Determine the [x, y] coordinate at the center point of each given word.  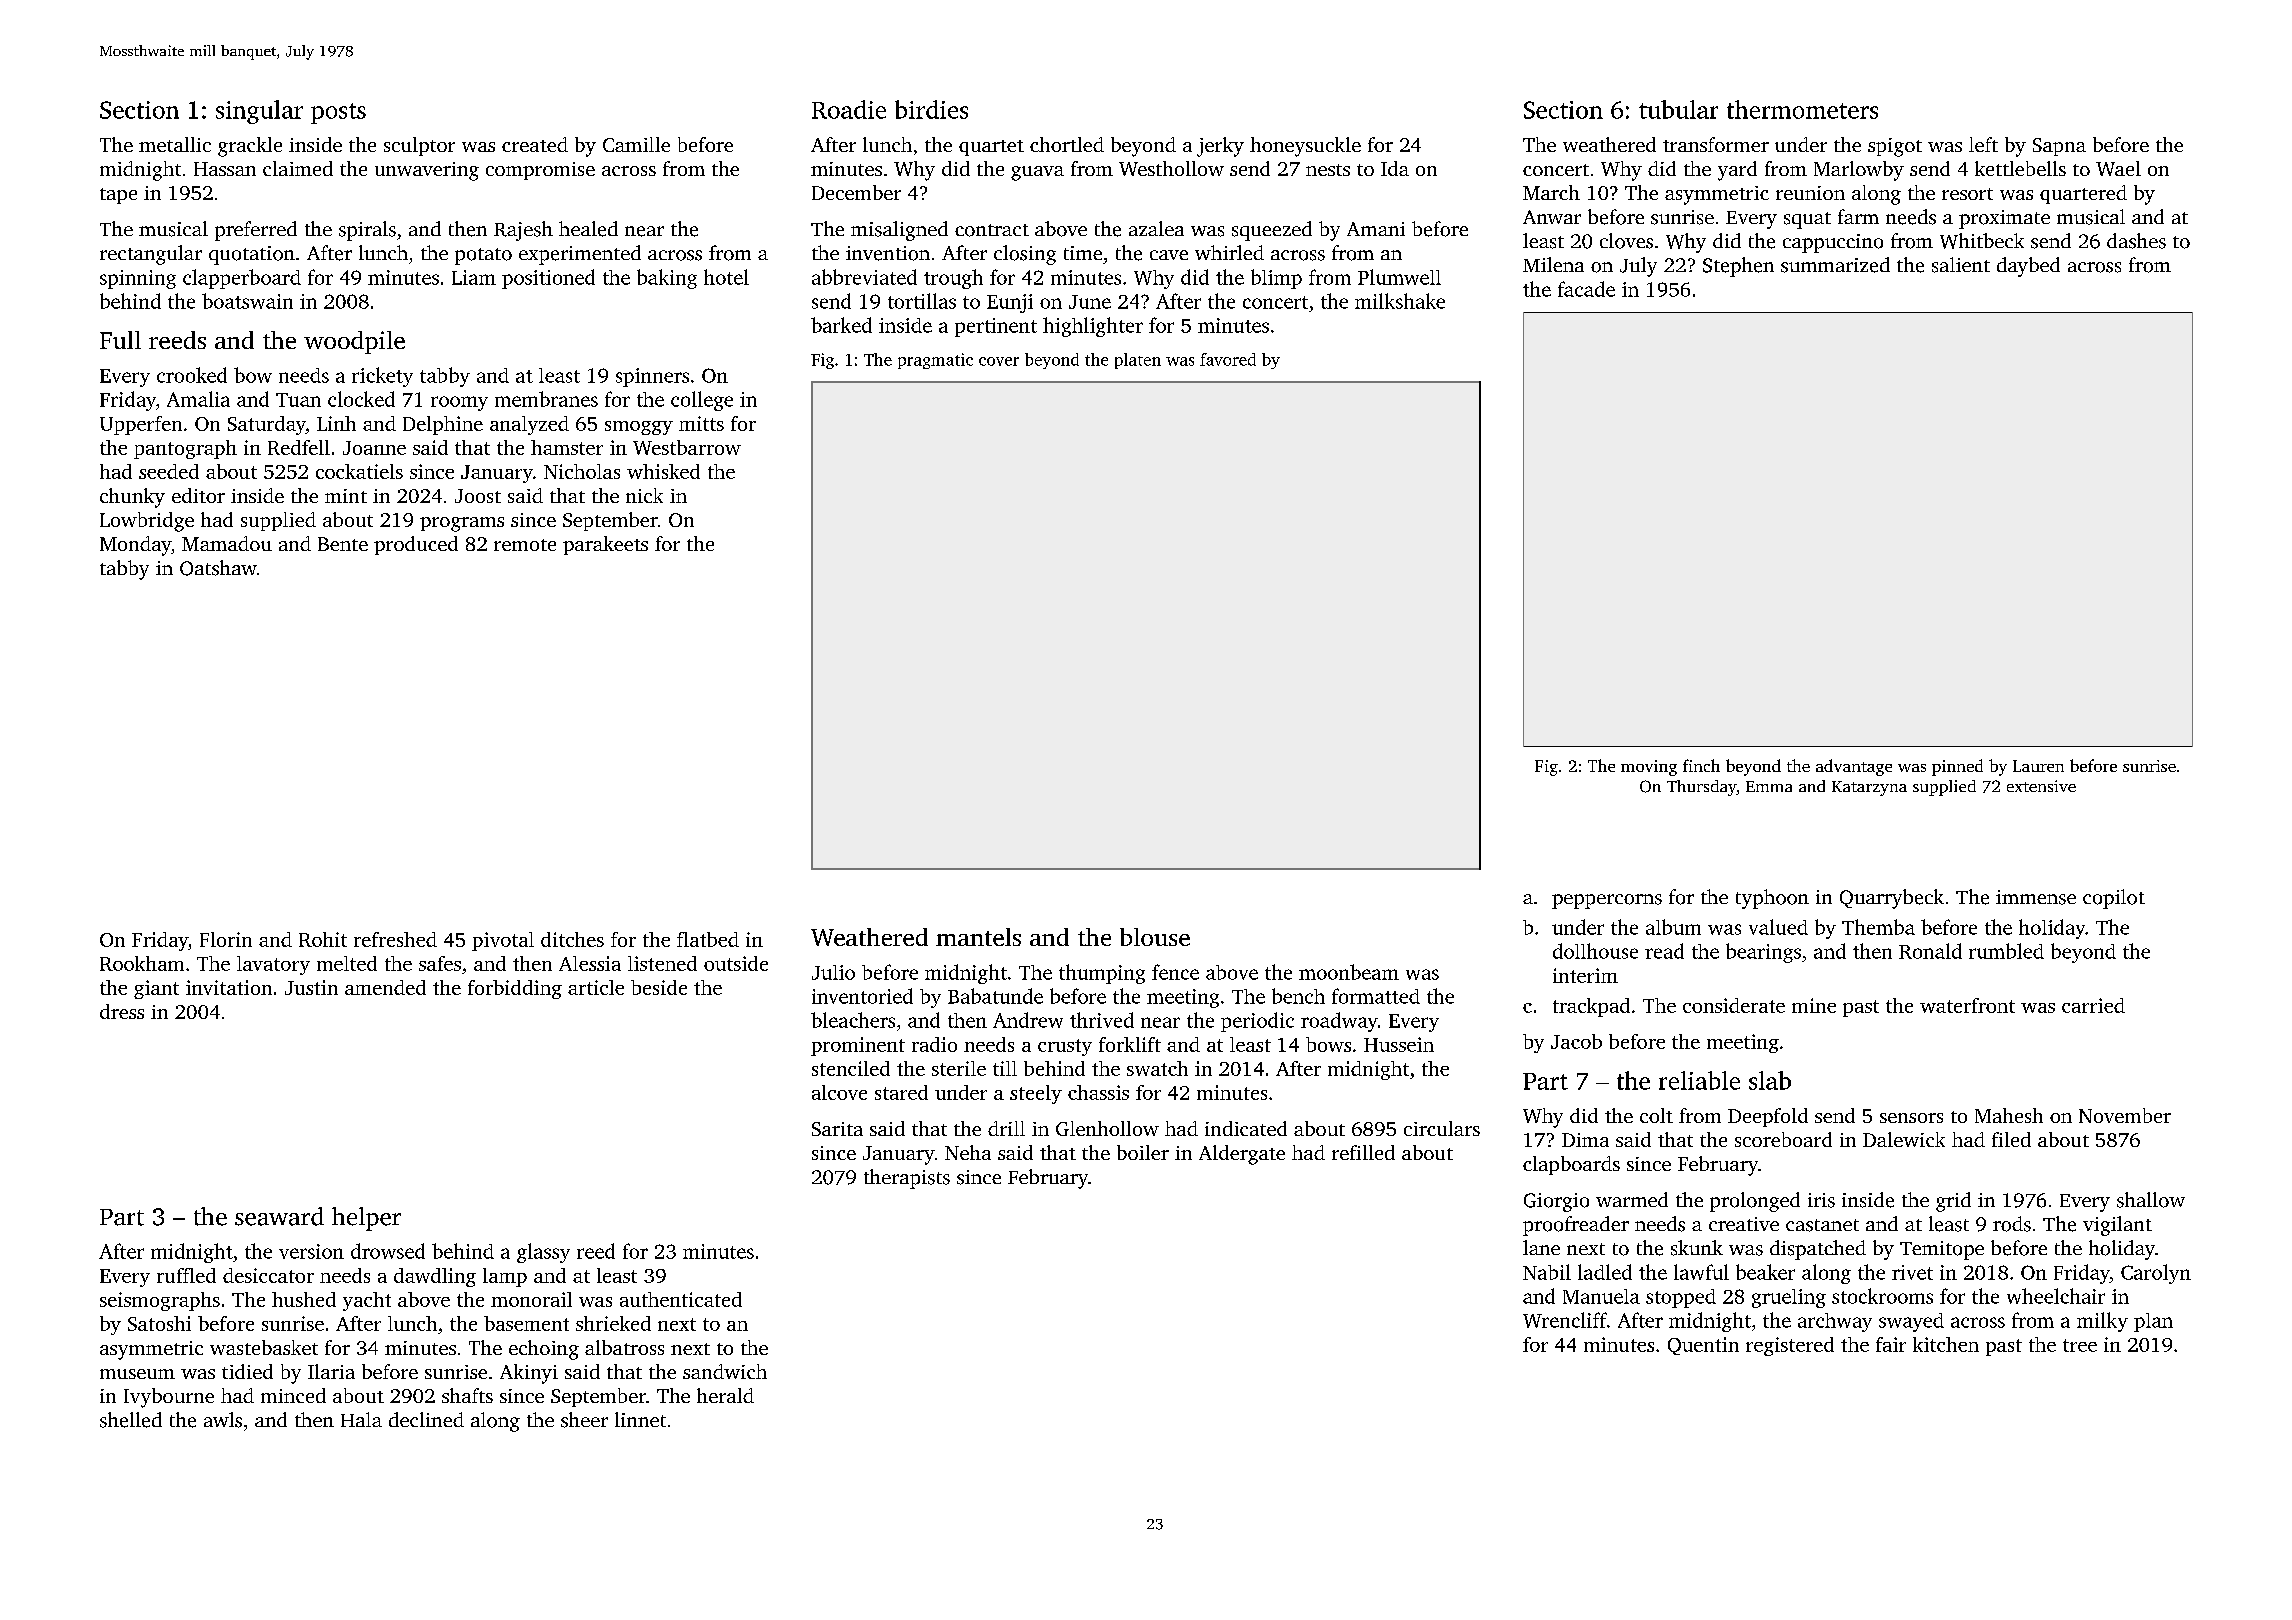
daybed [2028, 267]
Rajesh [523, 231]
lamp [505, 1277]
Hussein [1399, 1044]
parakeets [605, 545]
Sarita [837, 1129]
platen [1138, 361]
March [1551, 192]
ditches [572, 939]
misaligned [899, 231]
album [1673, 927]
